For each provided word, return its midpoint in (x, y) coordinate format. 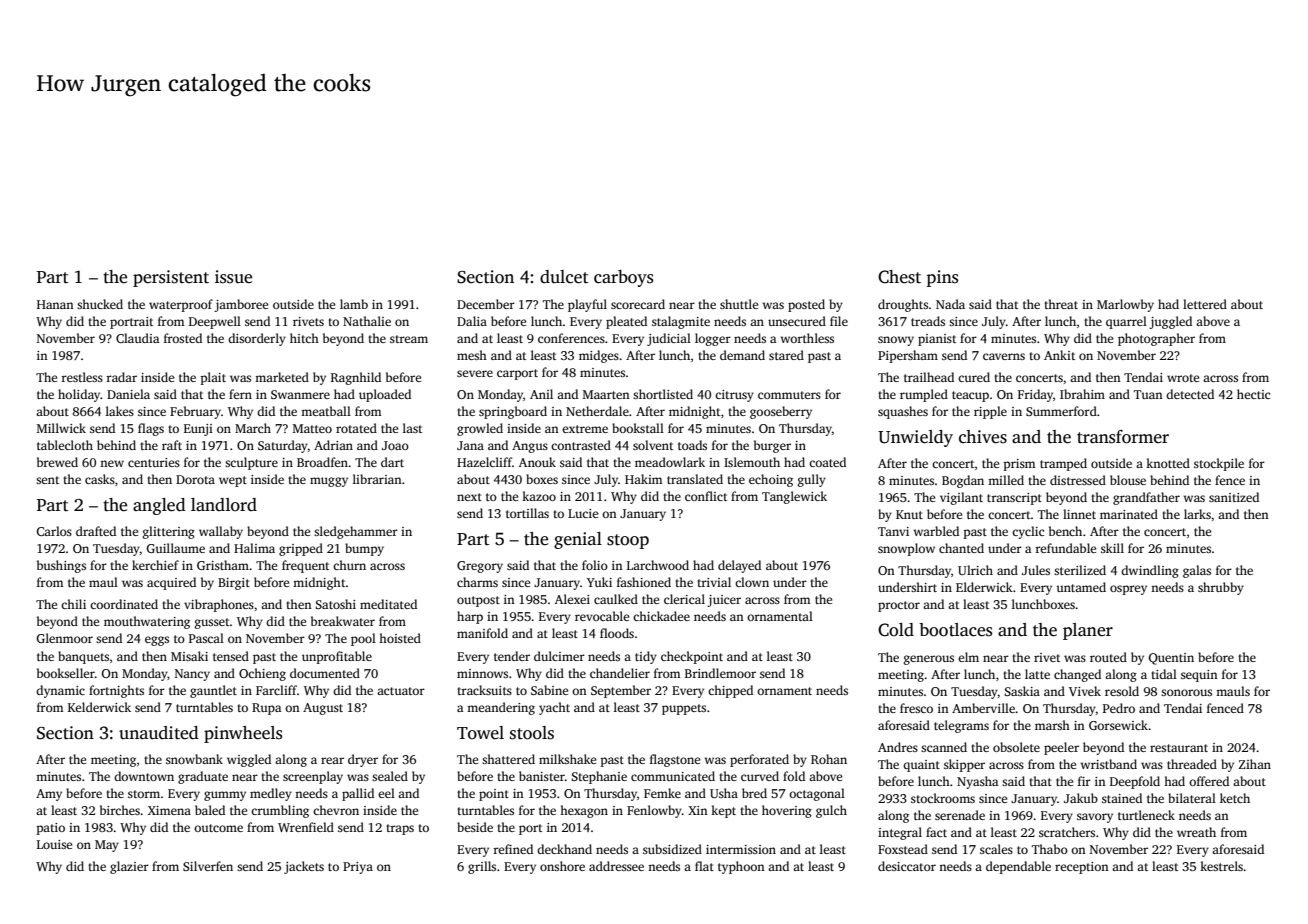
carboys (623, 278)
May (107, 846)
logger (713, 339)
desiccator (907, 866)
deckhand (564, 849)
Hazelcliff (484, 462)
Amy (49, 795)
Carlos (54, 531)
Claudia (137, 338)
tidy (646, 657)
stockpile (1219, 464)
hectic (1253, 394)
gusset (212, 623)
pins (942, 278)
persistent (171, 278)
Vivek (1085, 691)
